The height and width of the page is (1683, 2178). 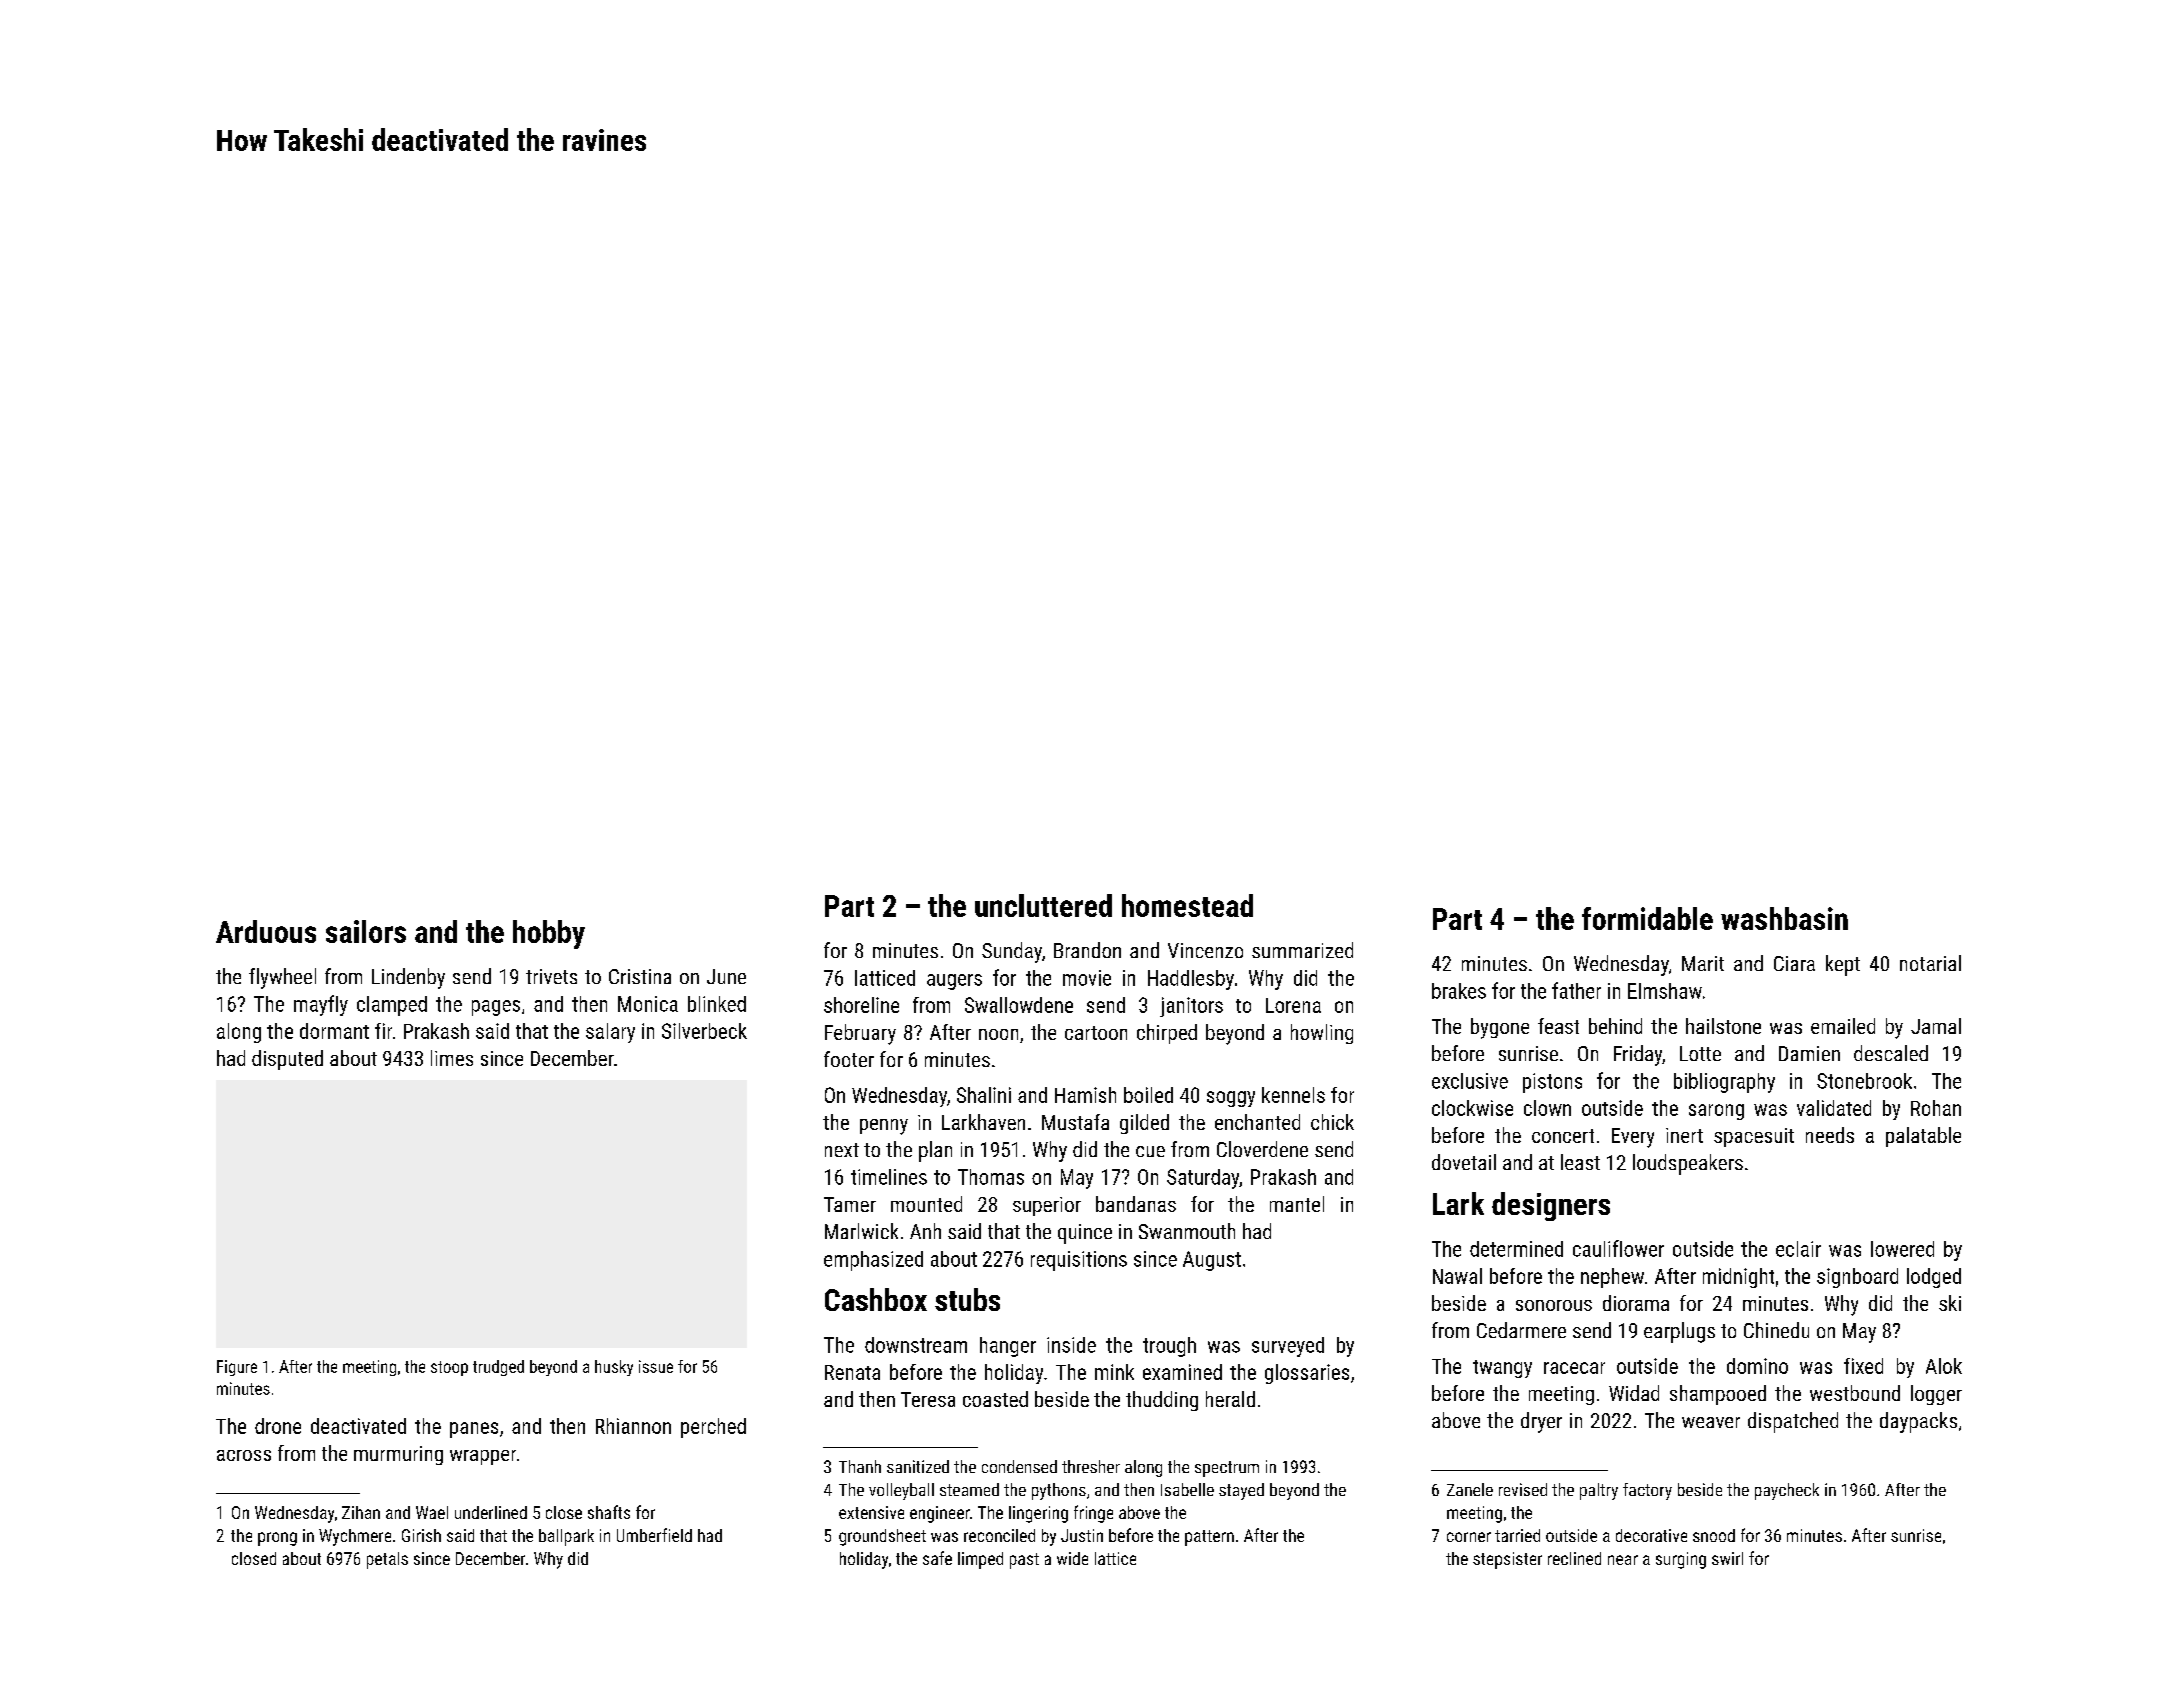 I want to click on formidable, so click(x=1647, y=918).
